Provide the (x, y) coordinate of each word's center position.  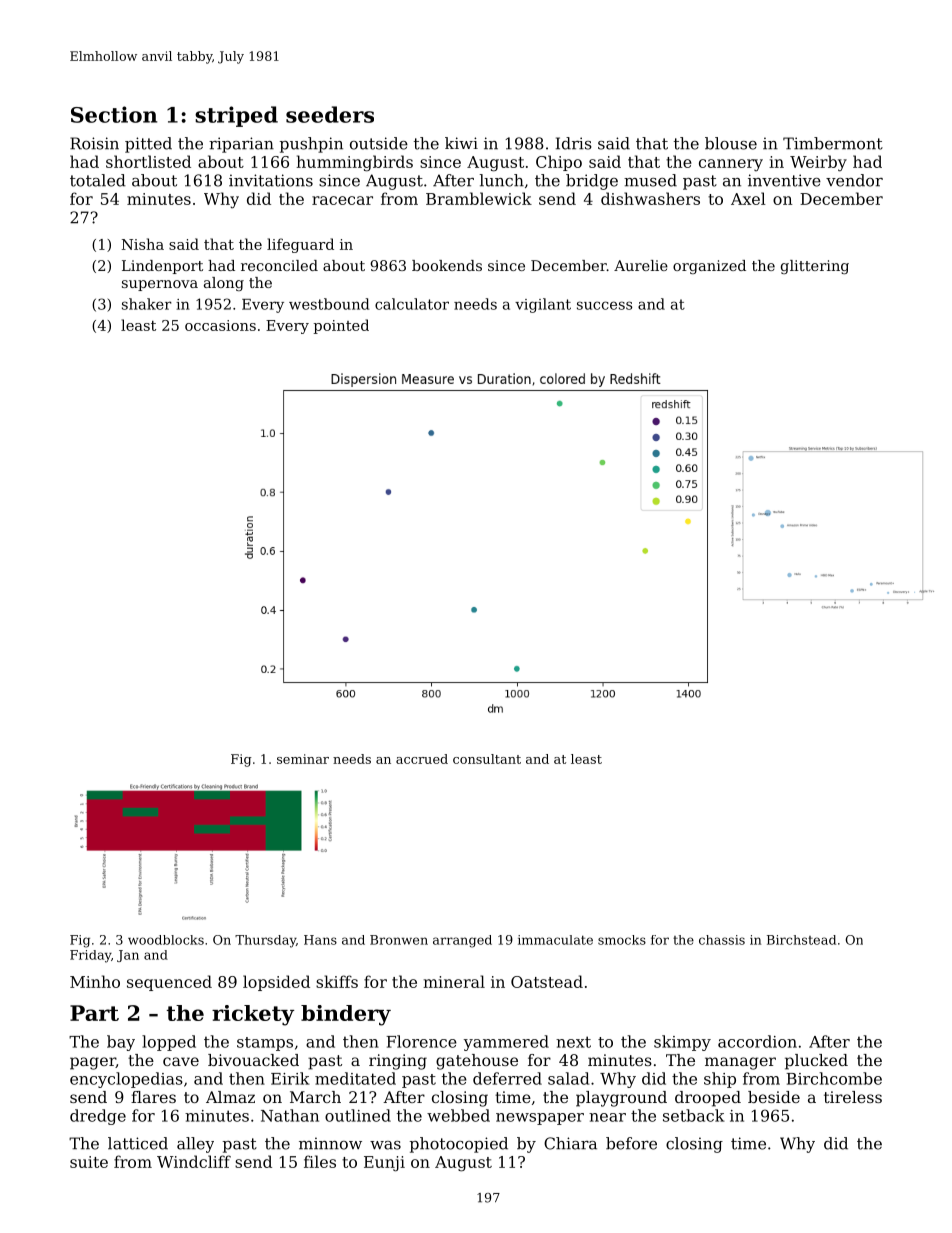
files (320, 1161)
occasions (220, 325)
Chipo (559, 163)
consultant (487, 759)
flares (153, 1097)
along (224, 284)
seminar (303, 759)
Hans (320, 940)
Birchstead (801, 940)
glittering (815, 267)
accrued (422, 759)
